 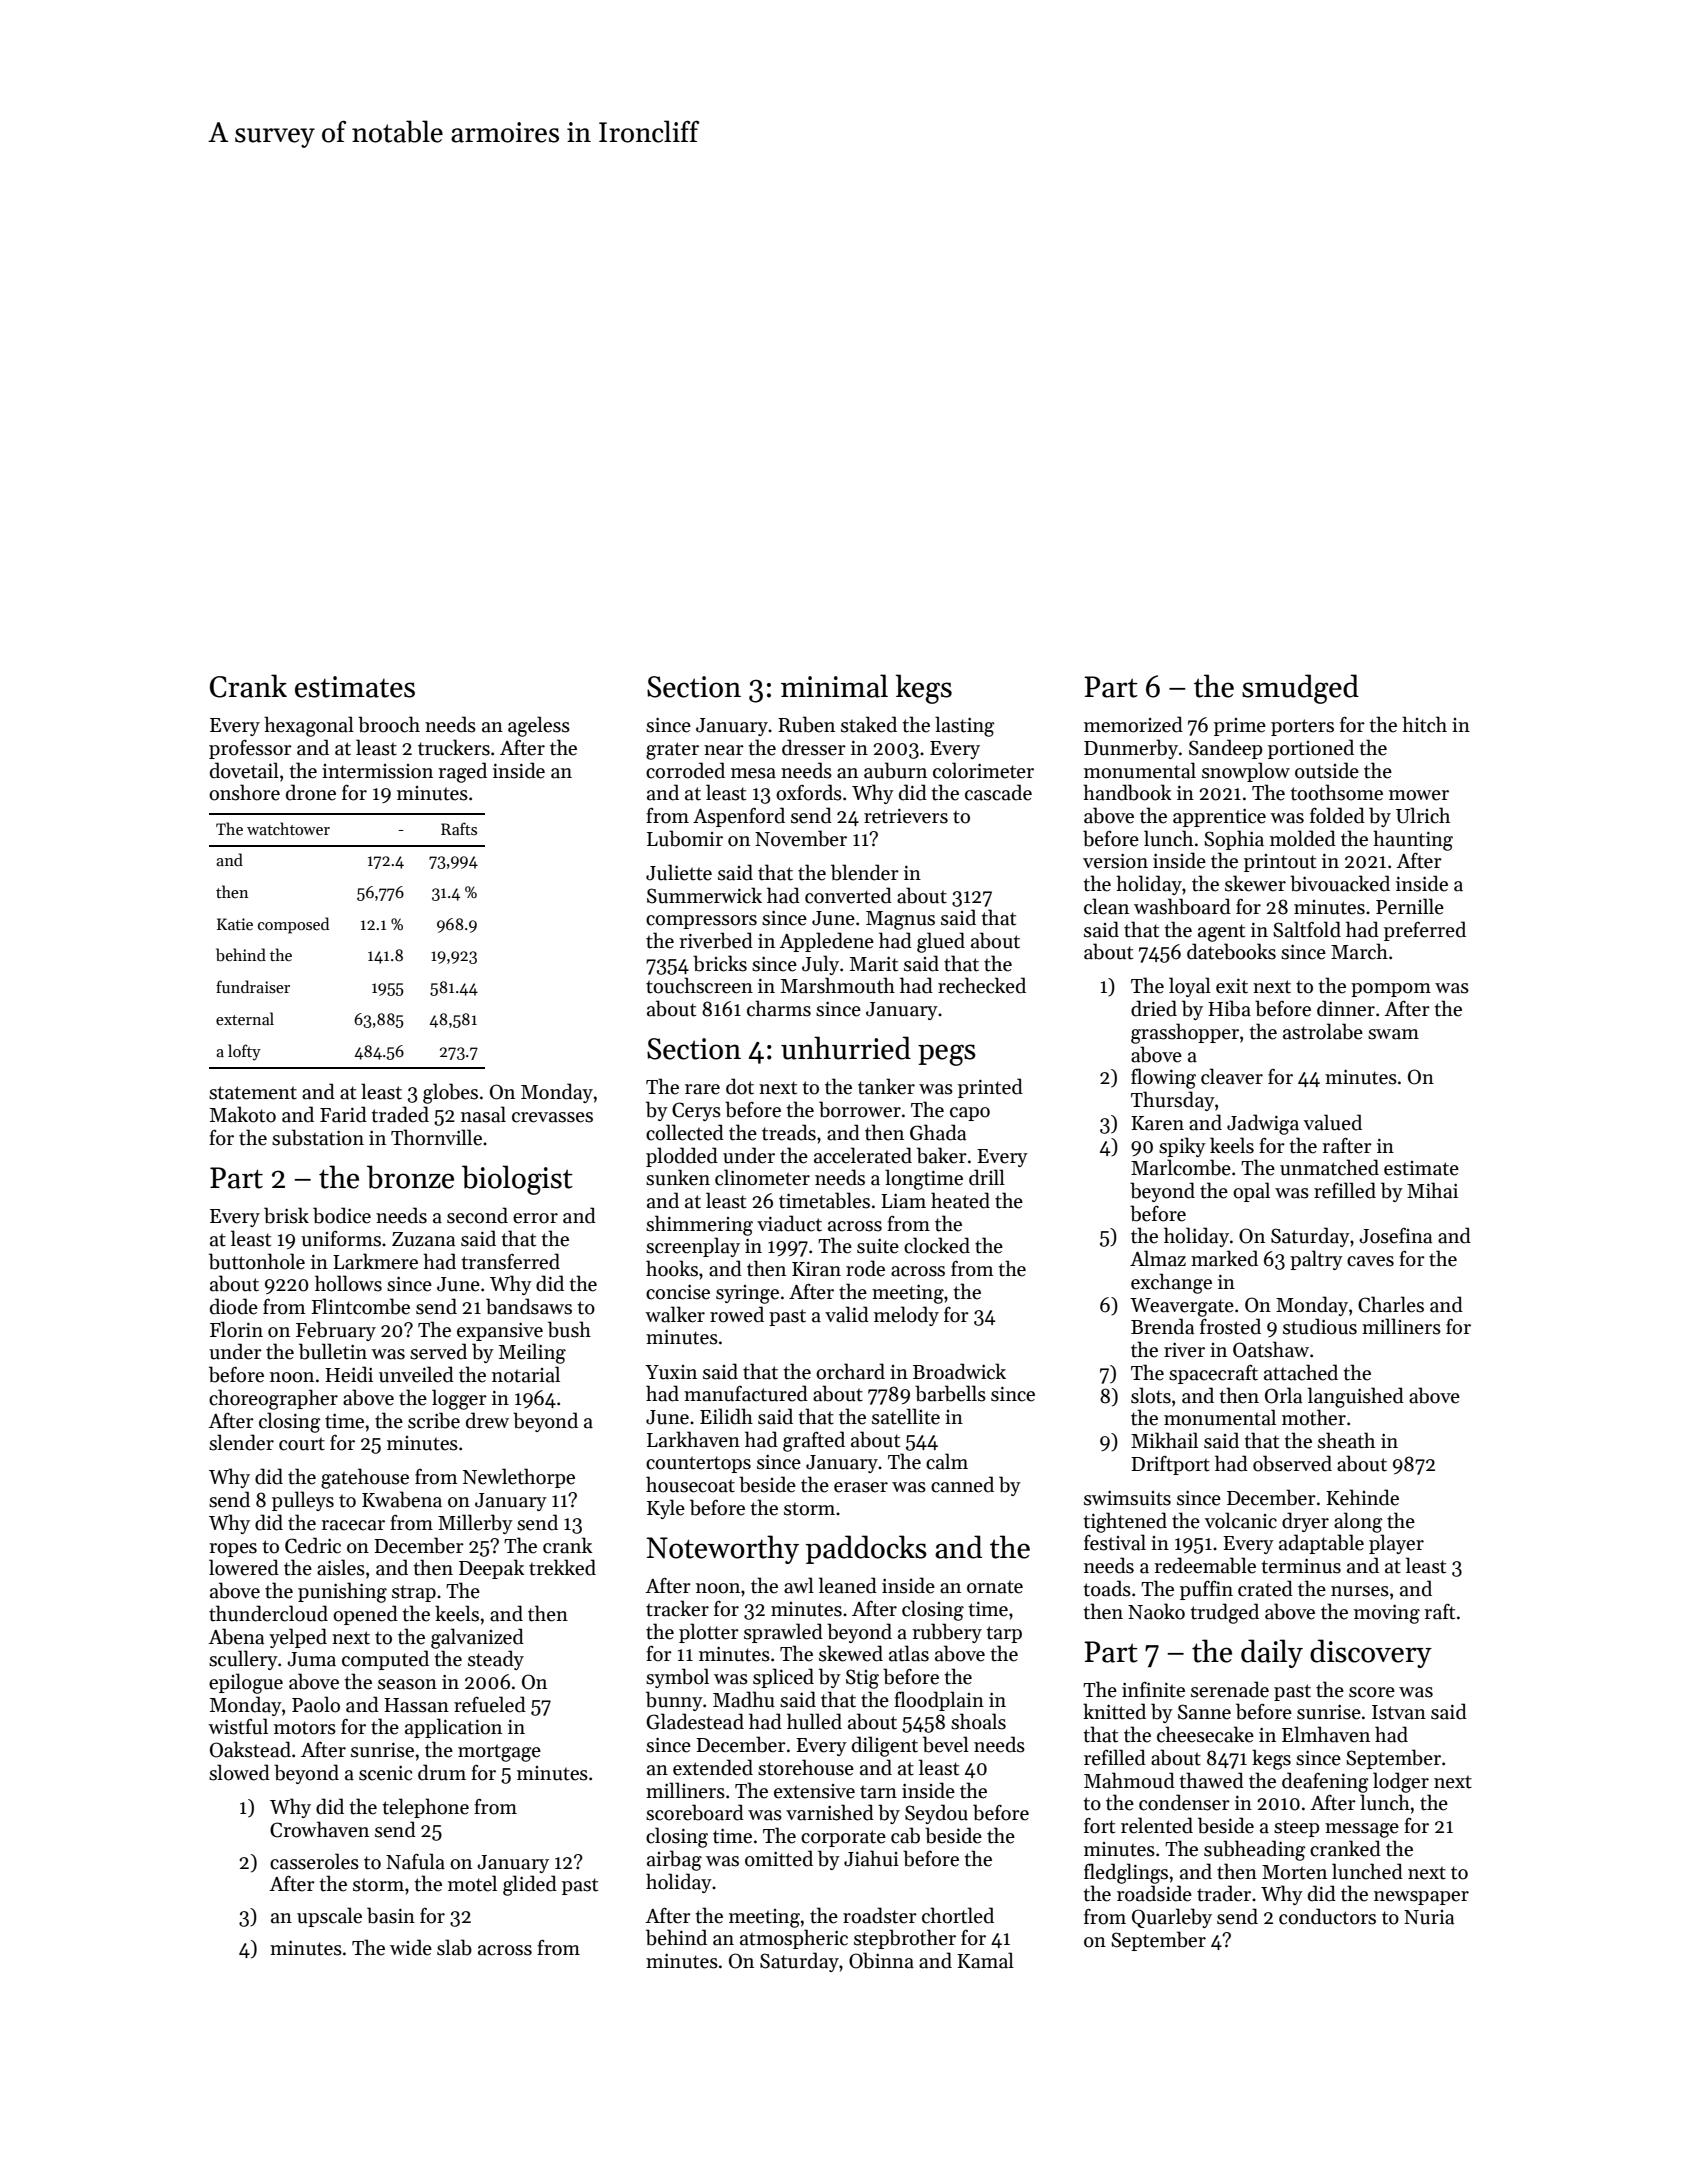 I want to click on corporate, so click(x=843, y=1838).
